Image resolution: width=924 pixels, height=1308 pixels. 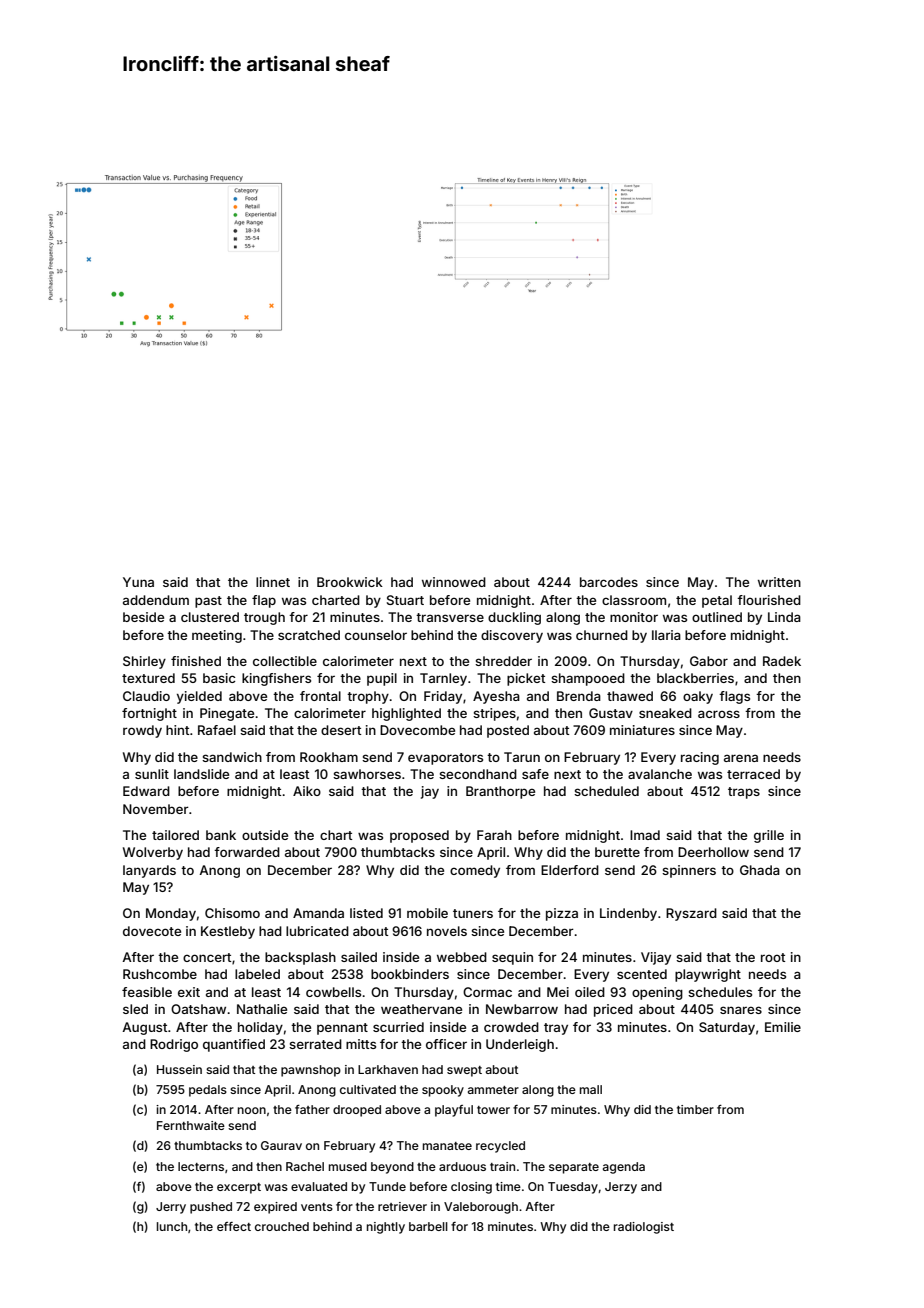 I want to click on crouched, so click(x=282, y=1226).
